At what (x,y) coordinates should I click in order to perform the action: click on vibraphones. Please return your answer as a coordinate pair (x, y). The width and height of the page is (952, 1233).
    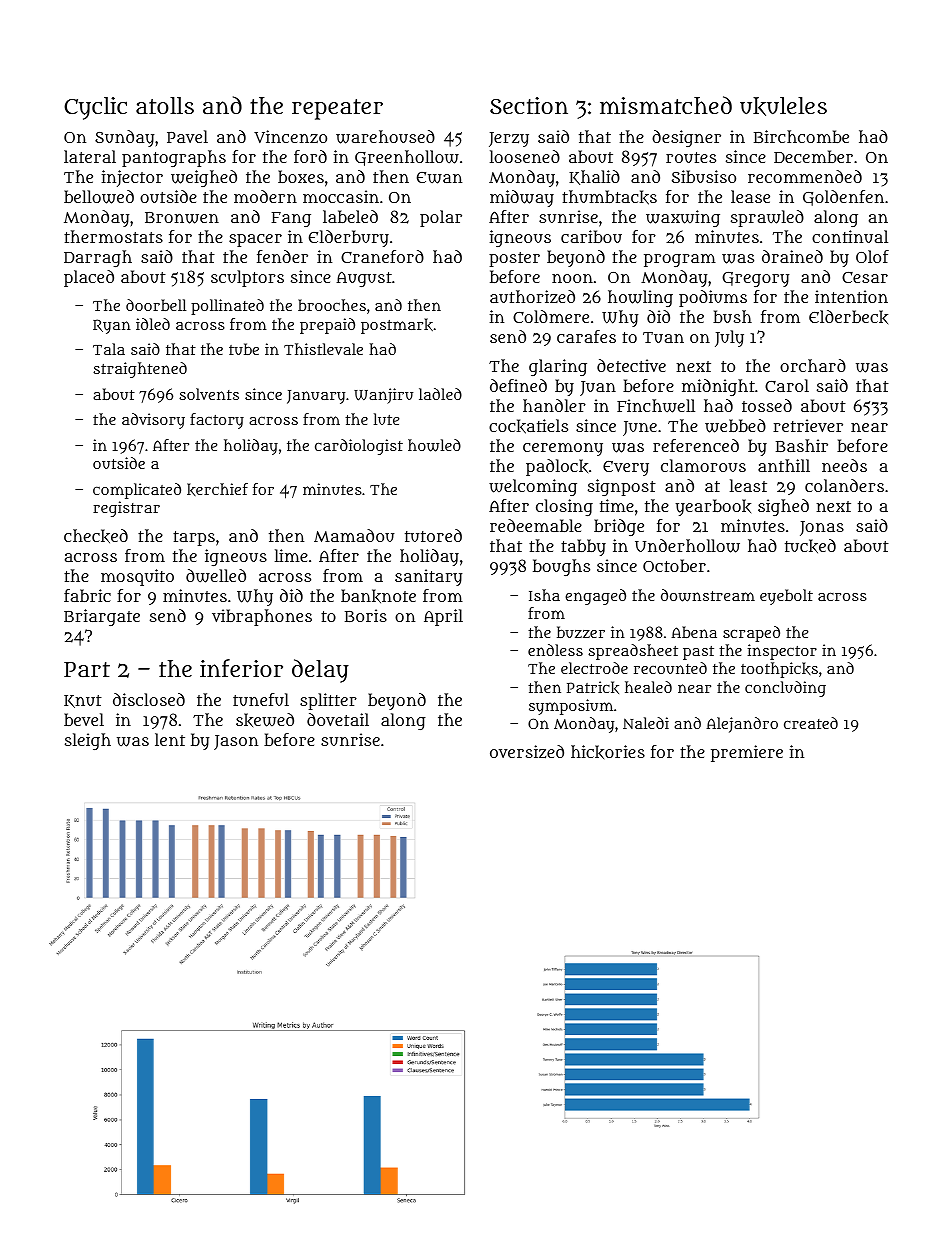
    Looking at the image, I should click on (262, 617).
